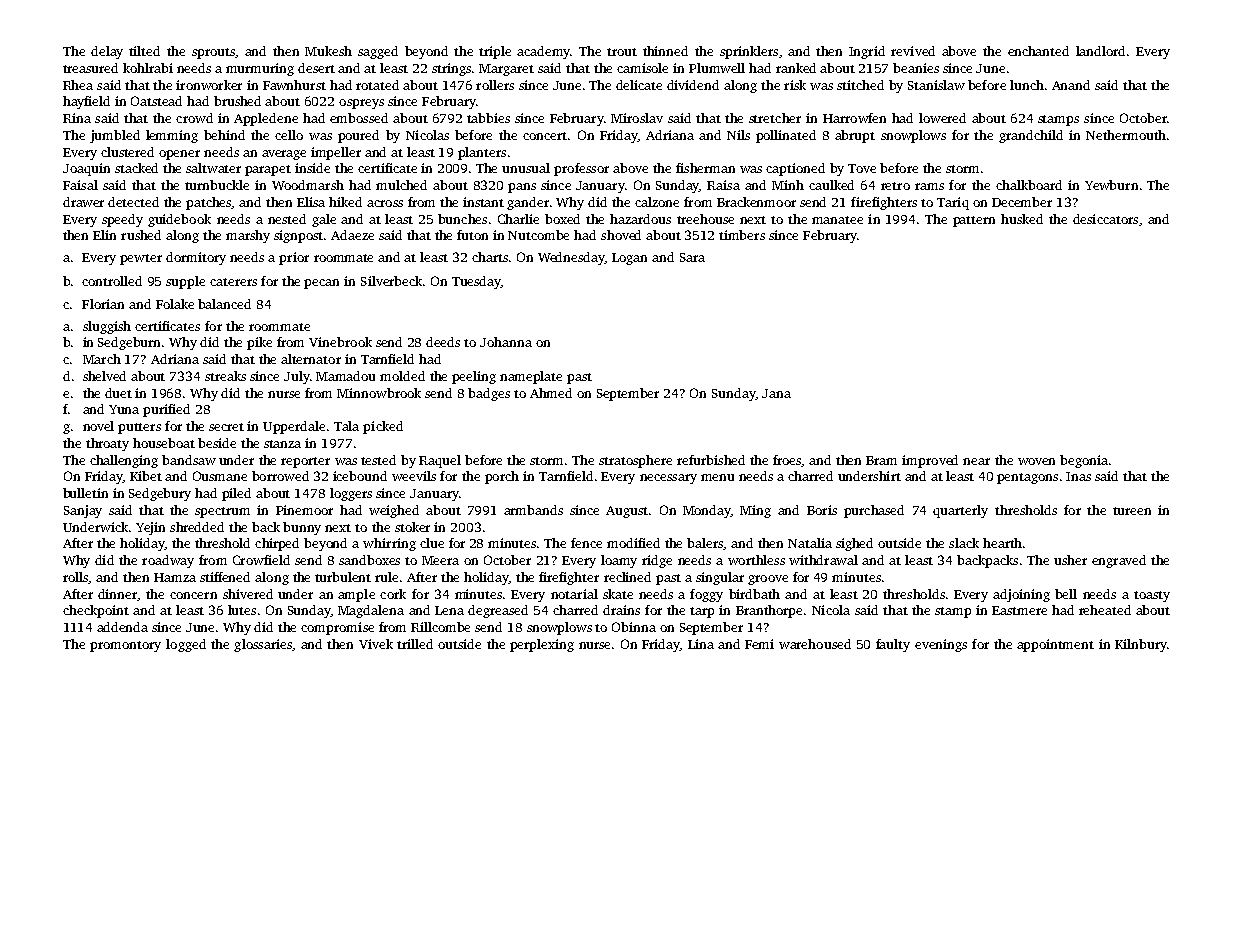 This page has width=1233, height=952. What do you see at coordinates (749, 52) in the page?
I see `sprinklers` at bounding box center [749, 52].
